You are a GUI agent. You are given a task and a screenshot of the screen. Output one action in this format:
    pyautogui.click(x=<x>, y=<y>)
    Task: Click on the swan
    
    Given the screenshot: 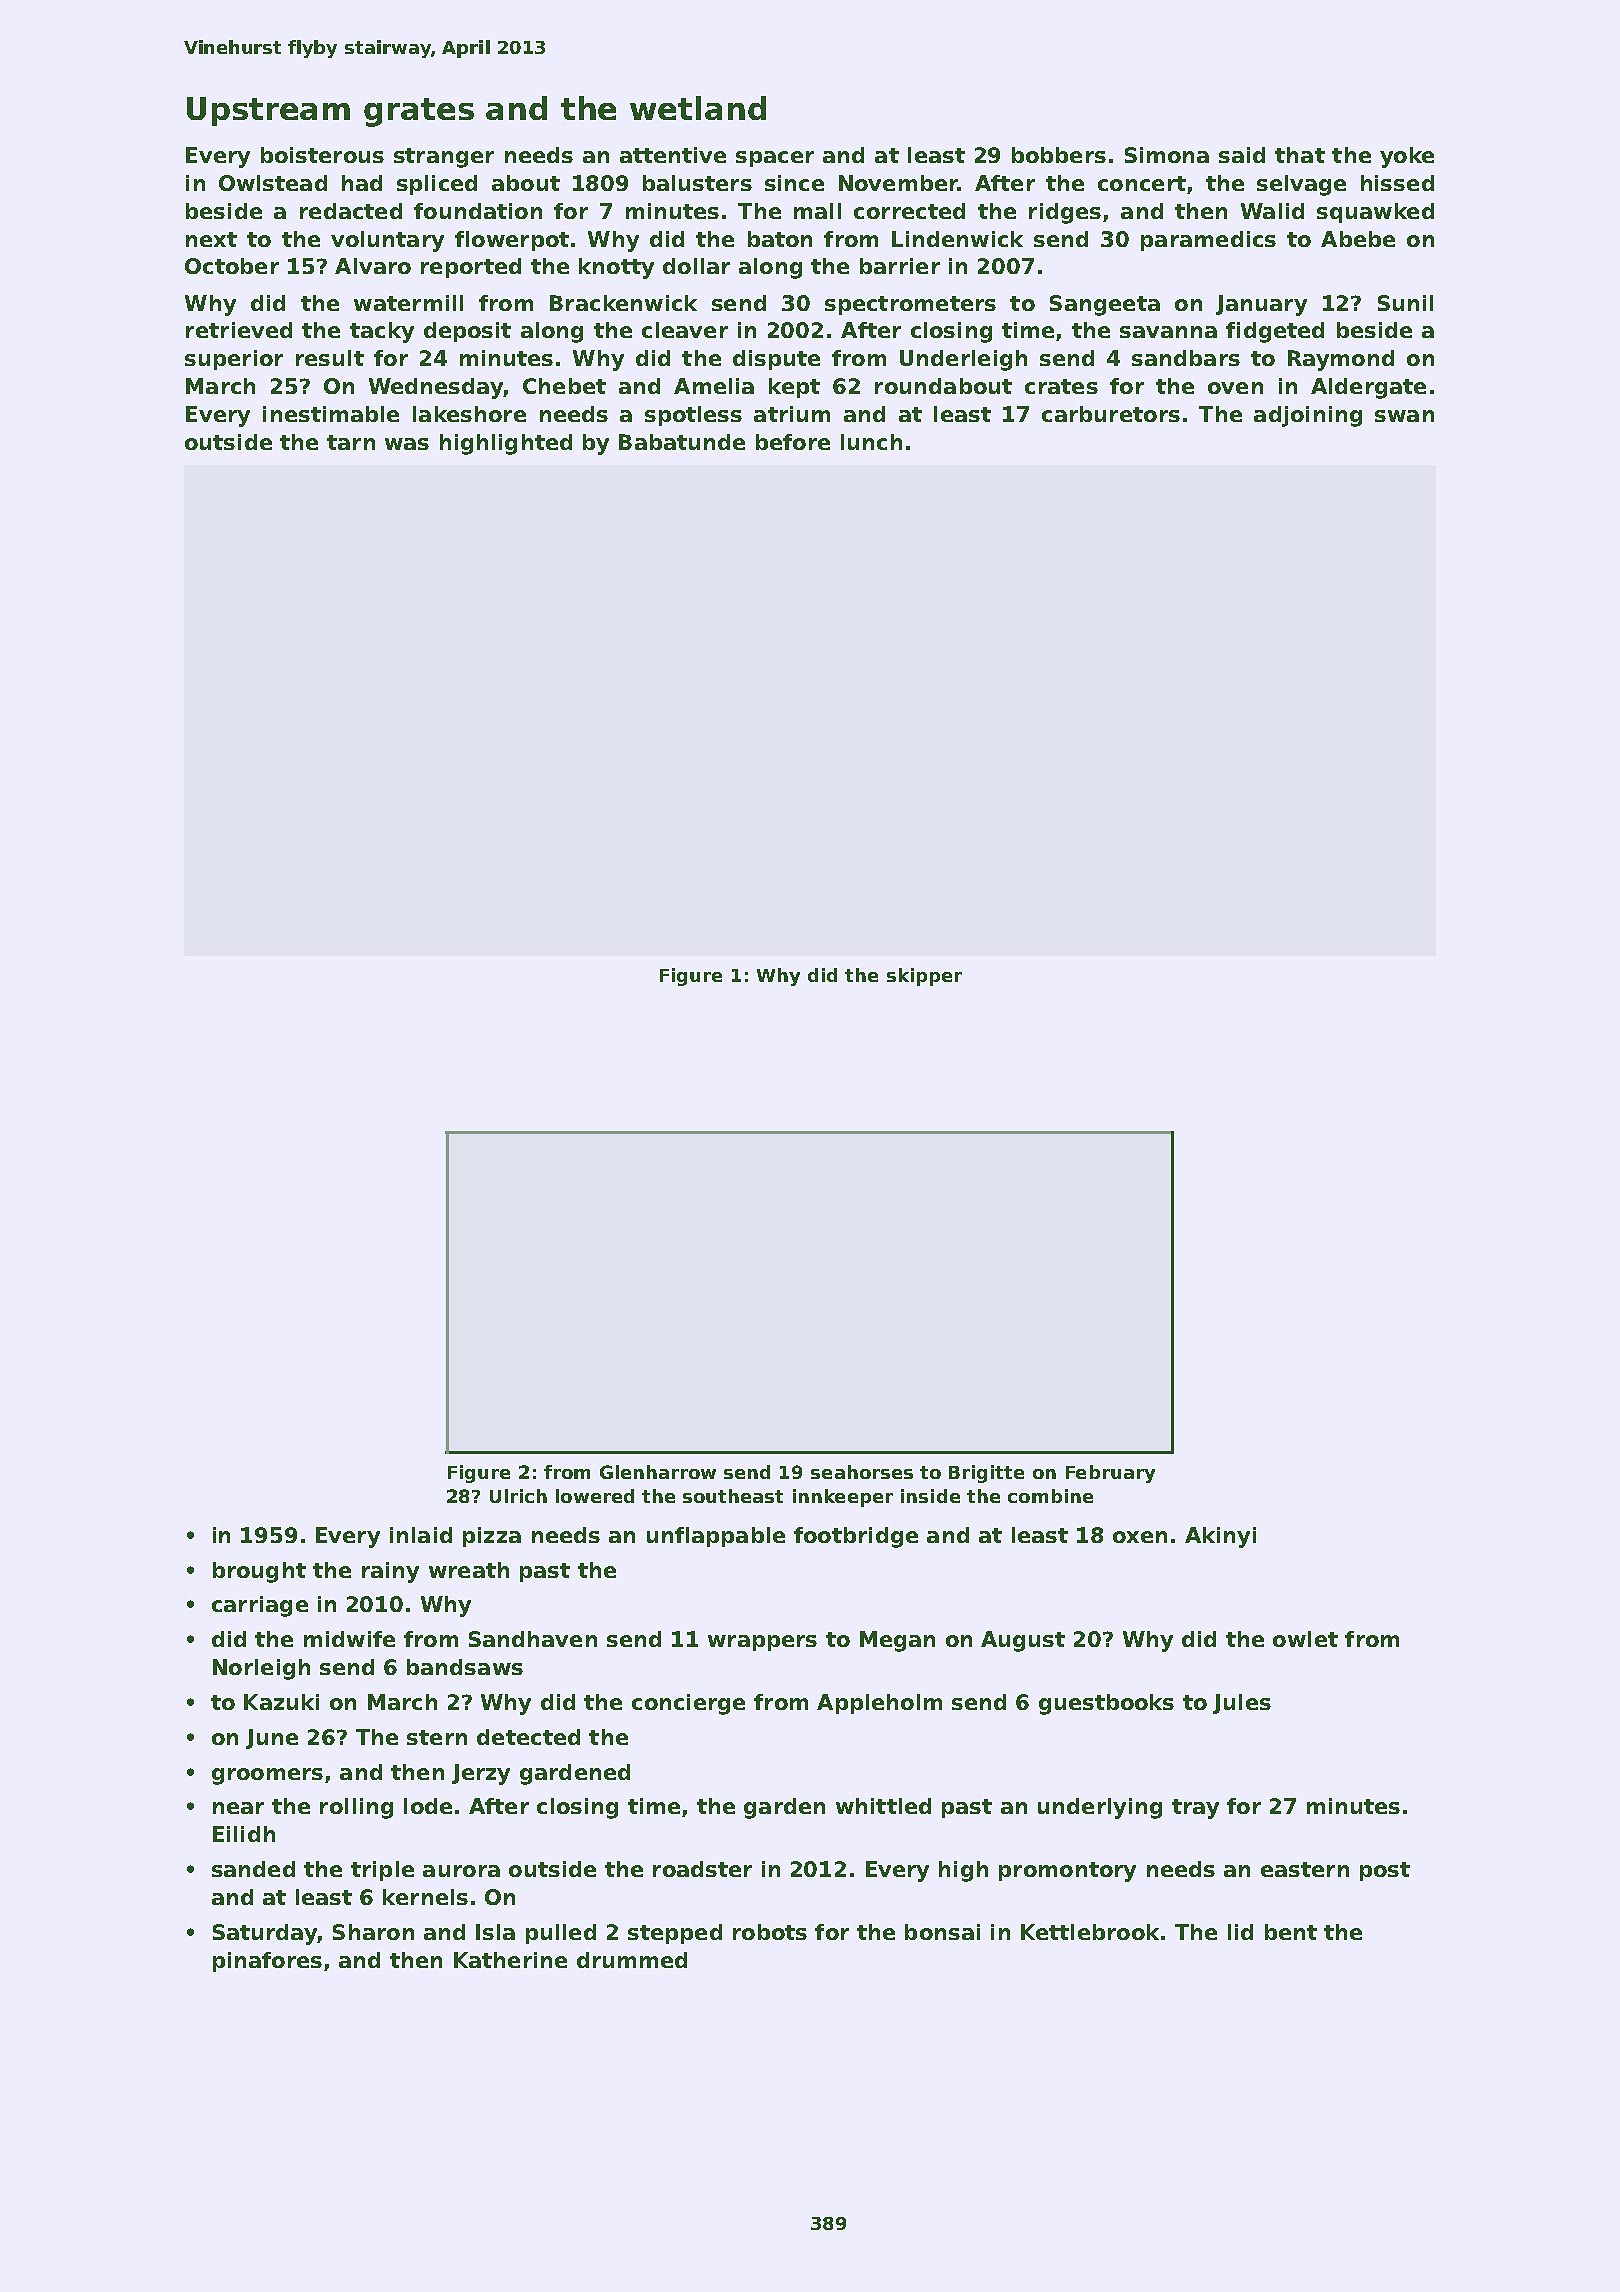 What is the action you would take?
    pyautogui.click(x=1404, y=416)
